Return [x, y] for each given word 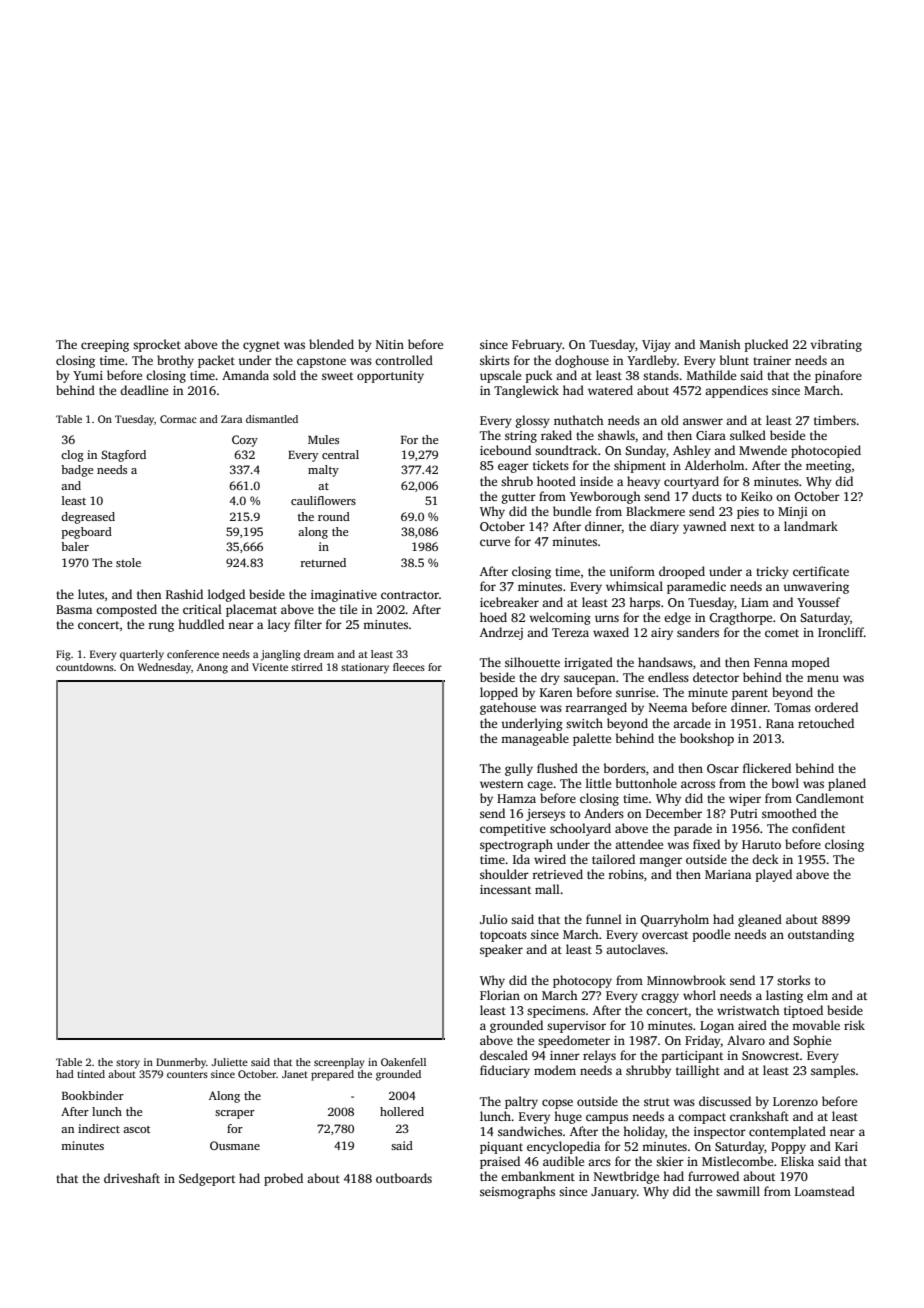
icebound [505, 450]
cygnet [261, 346]
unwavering [816, 588]
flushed [557, 768]
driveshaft [132, 1178]
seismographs [517, 1192]
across [698, 784]
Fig [63, 655]
